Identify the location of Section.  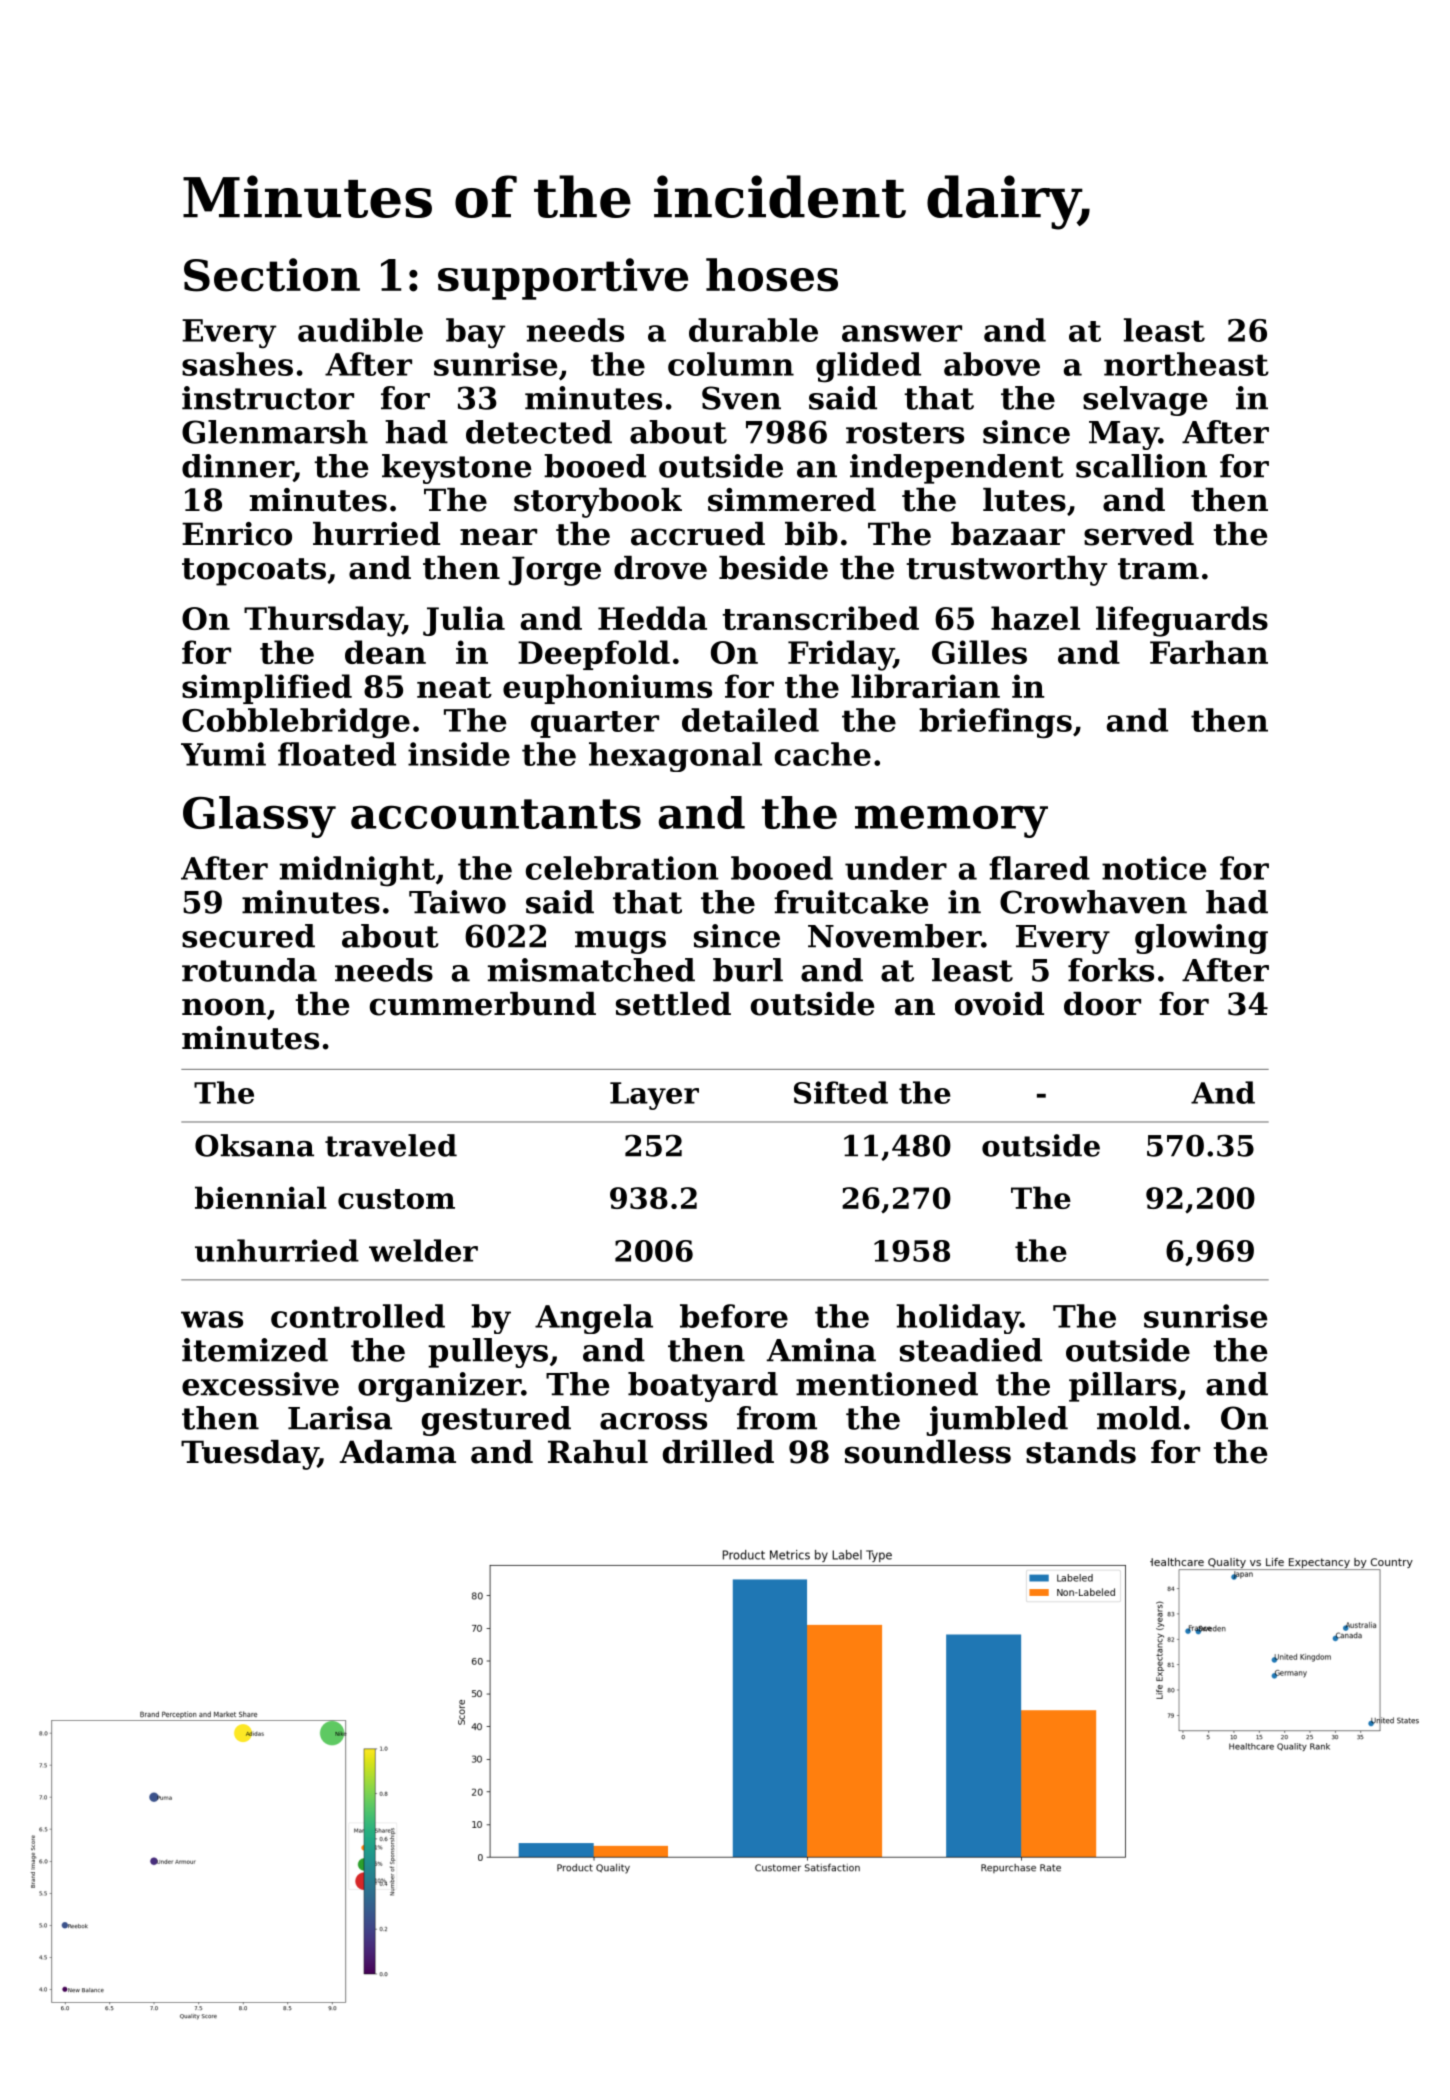
(272, 275).
